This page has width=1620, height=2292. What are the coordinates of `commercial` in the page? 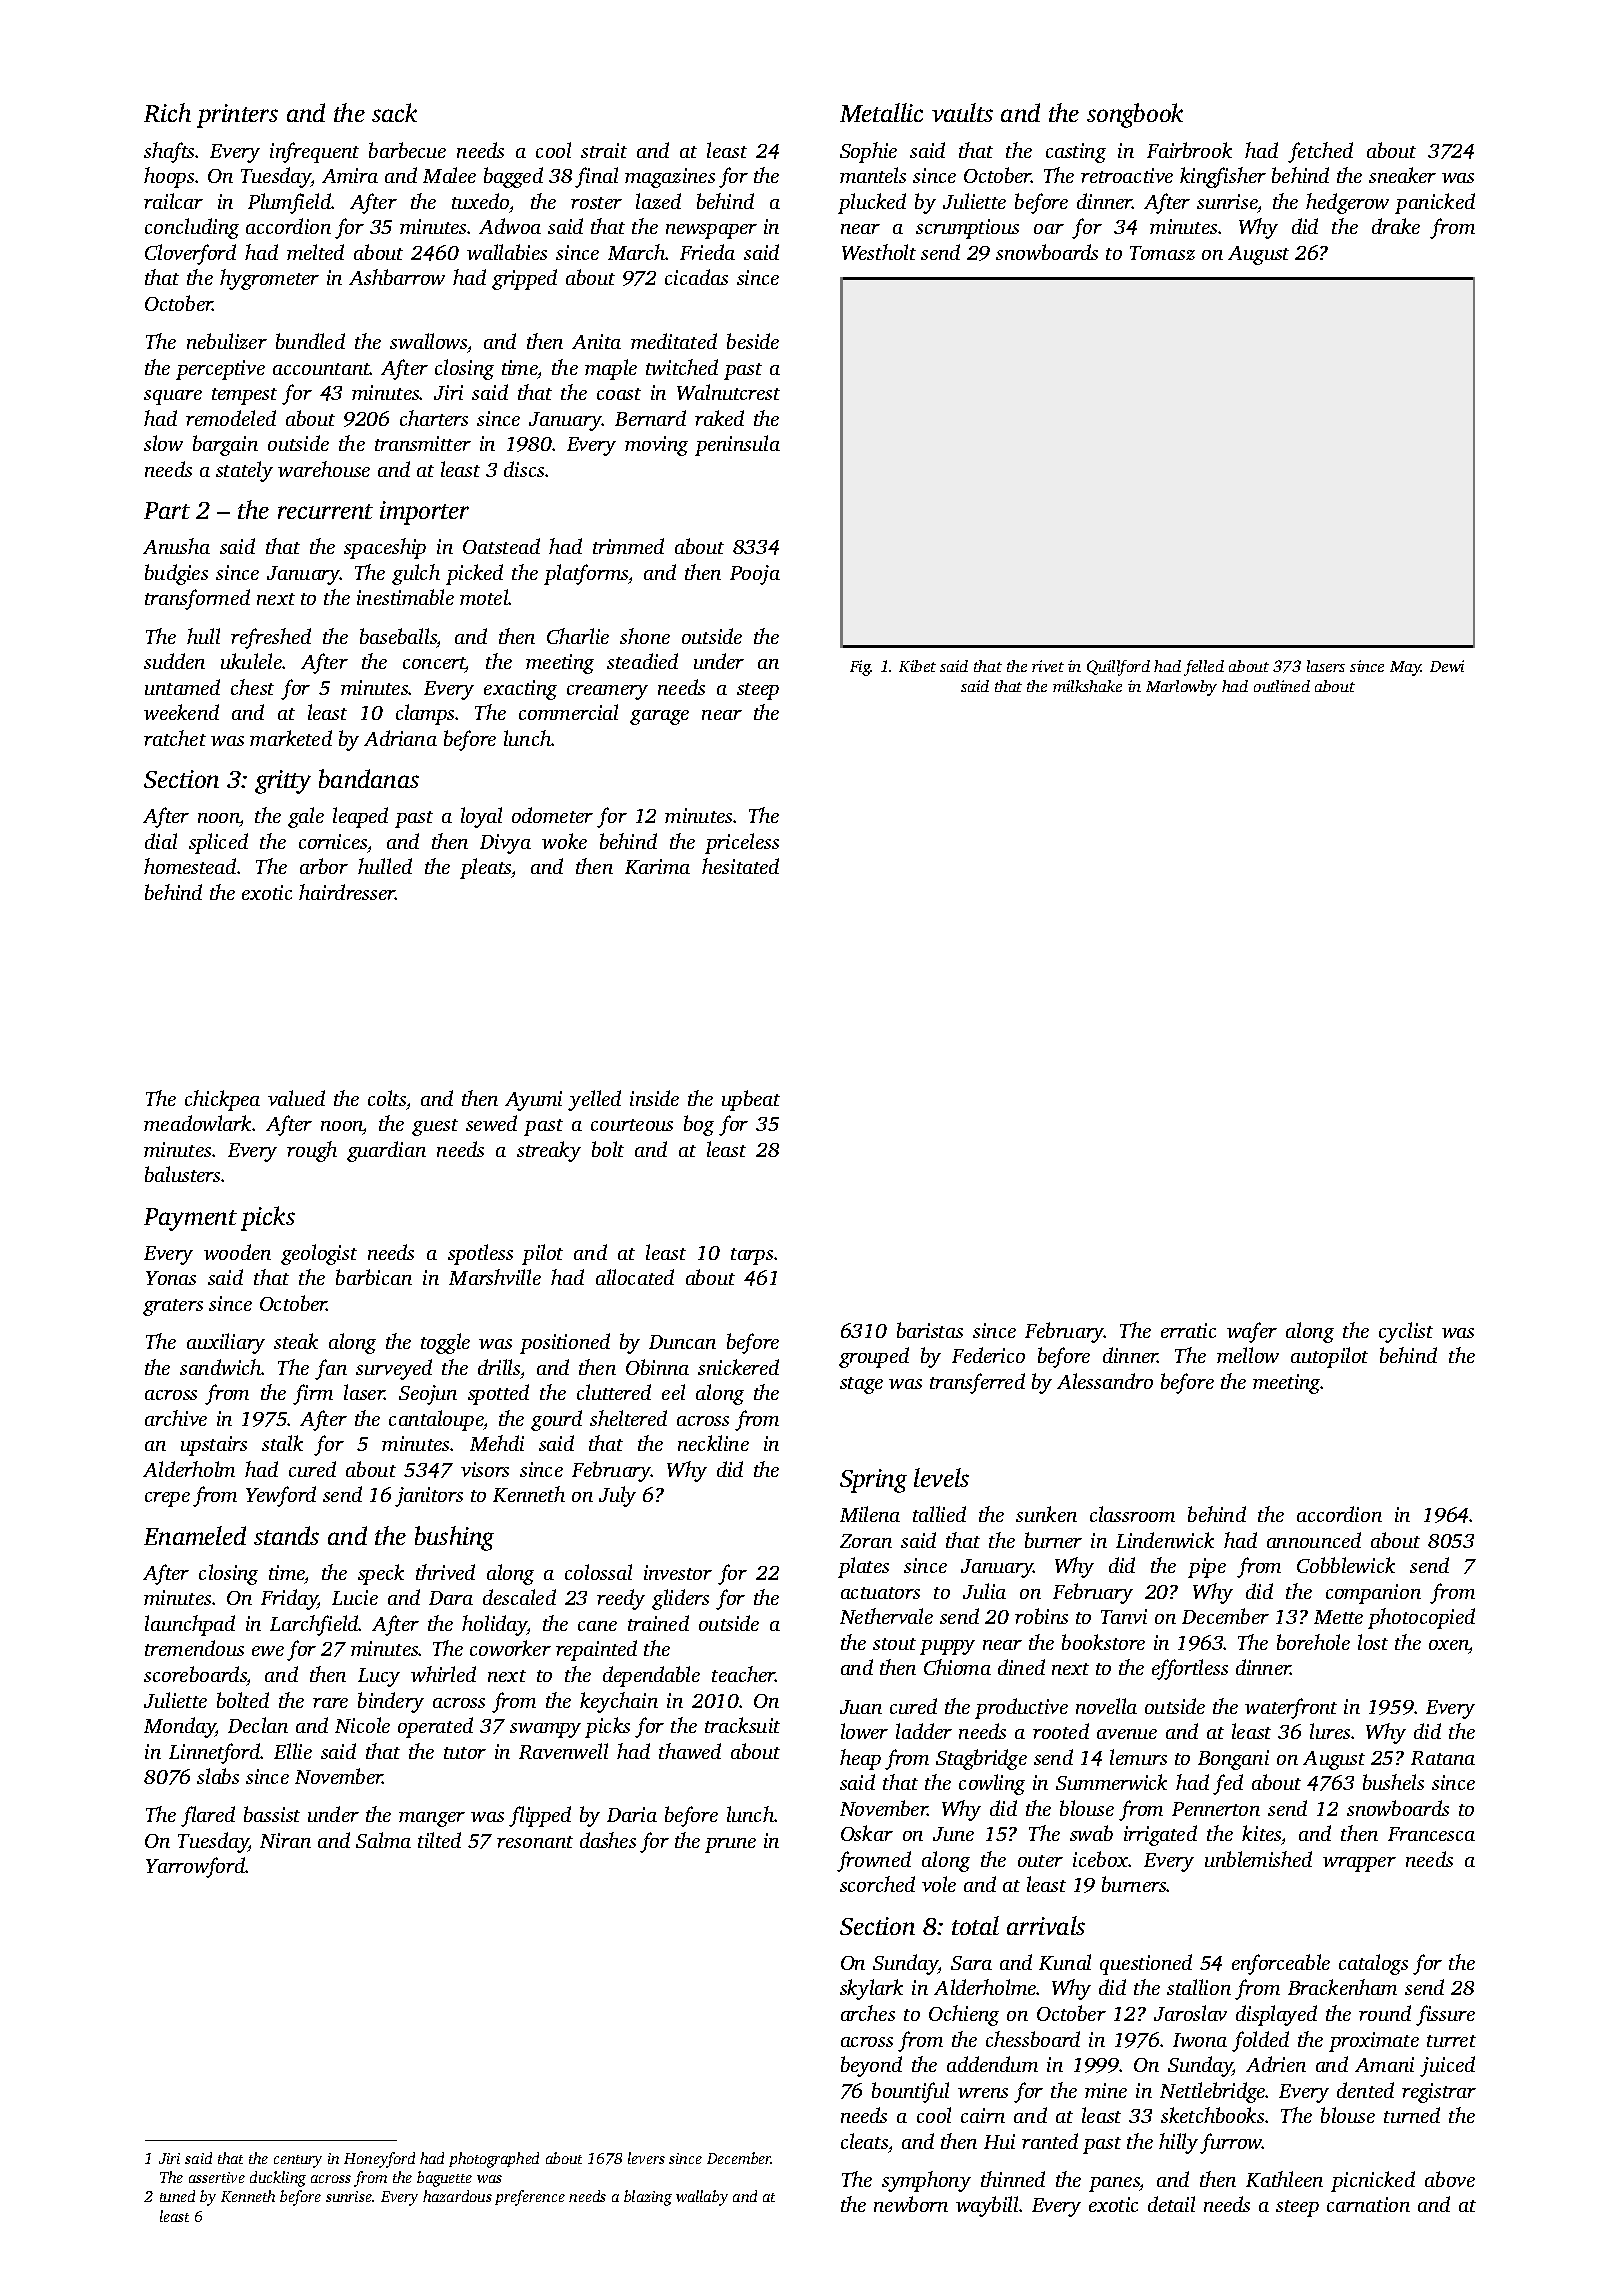 It's located at (568, 712).
